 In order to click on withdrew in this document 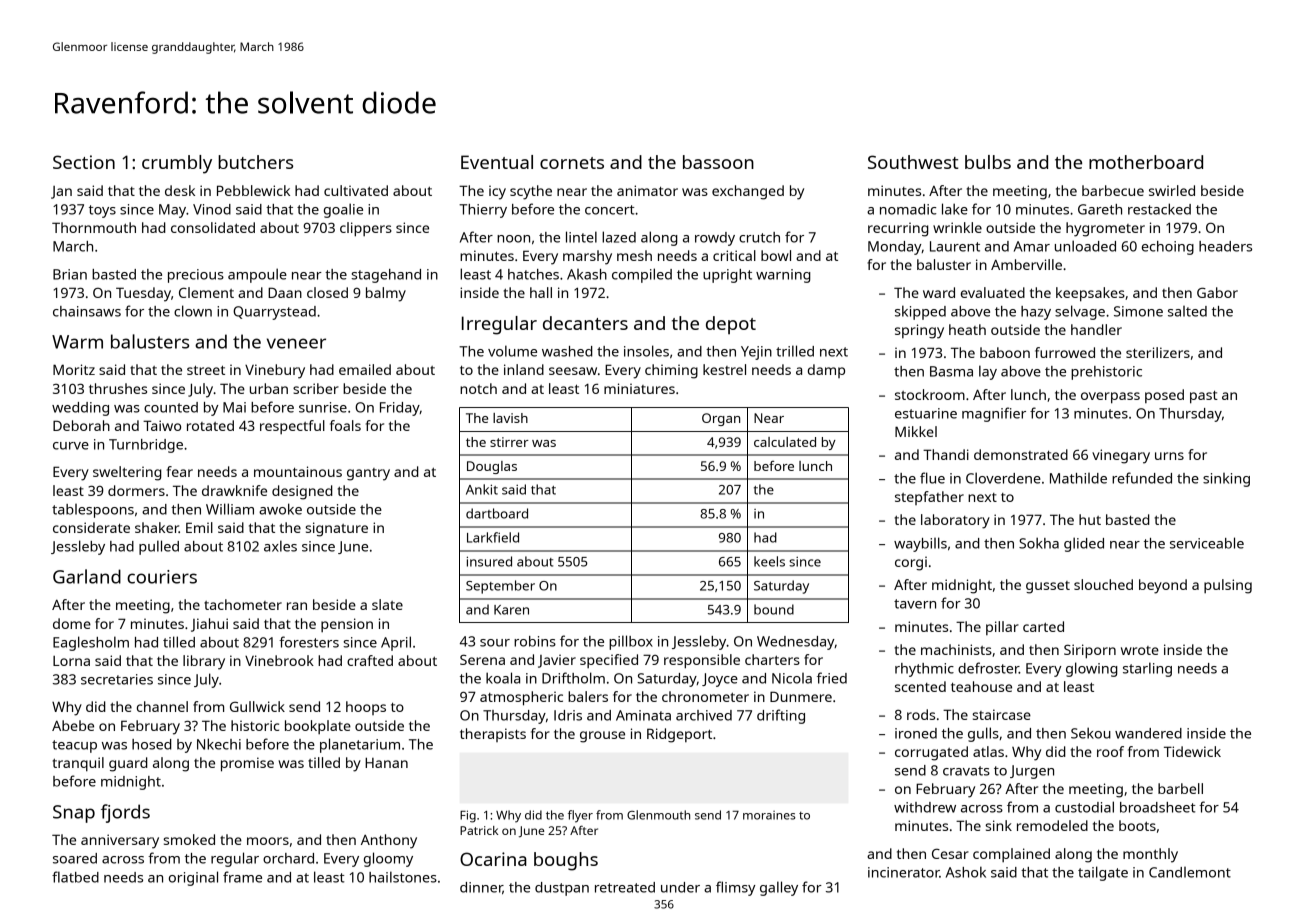, I will do `click(925, 807)`.
